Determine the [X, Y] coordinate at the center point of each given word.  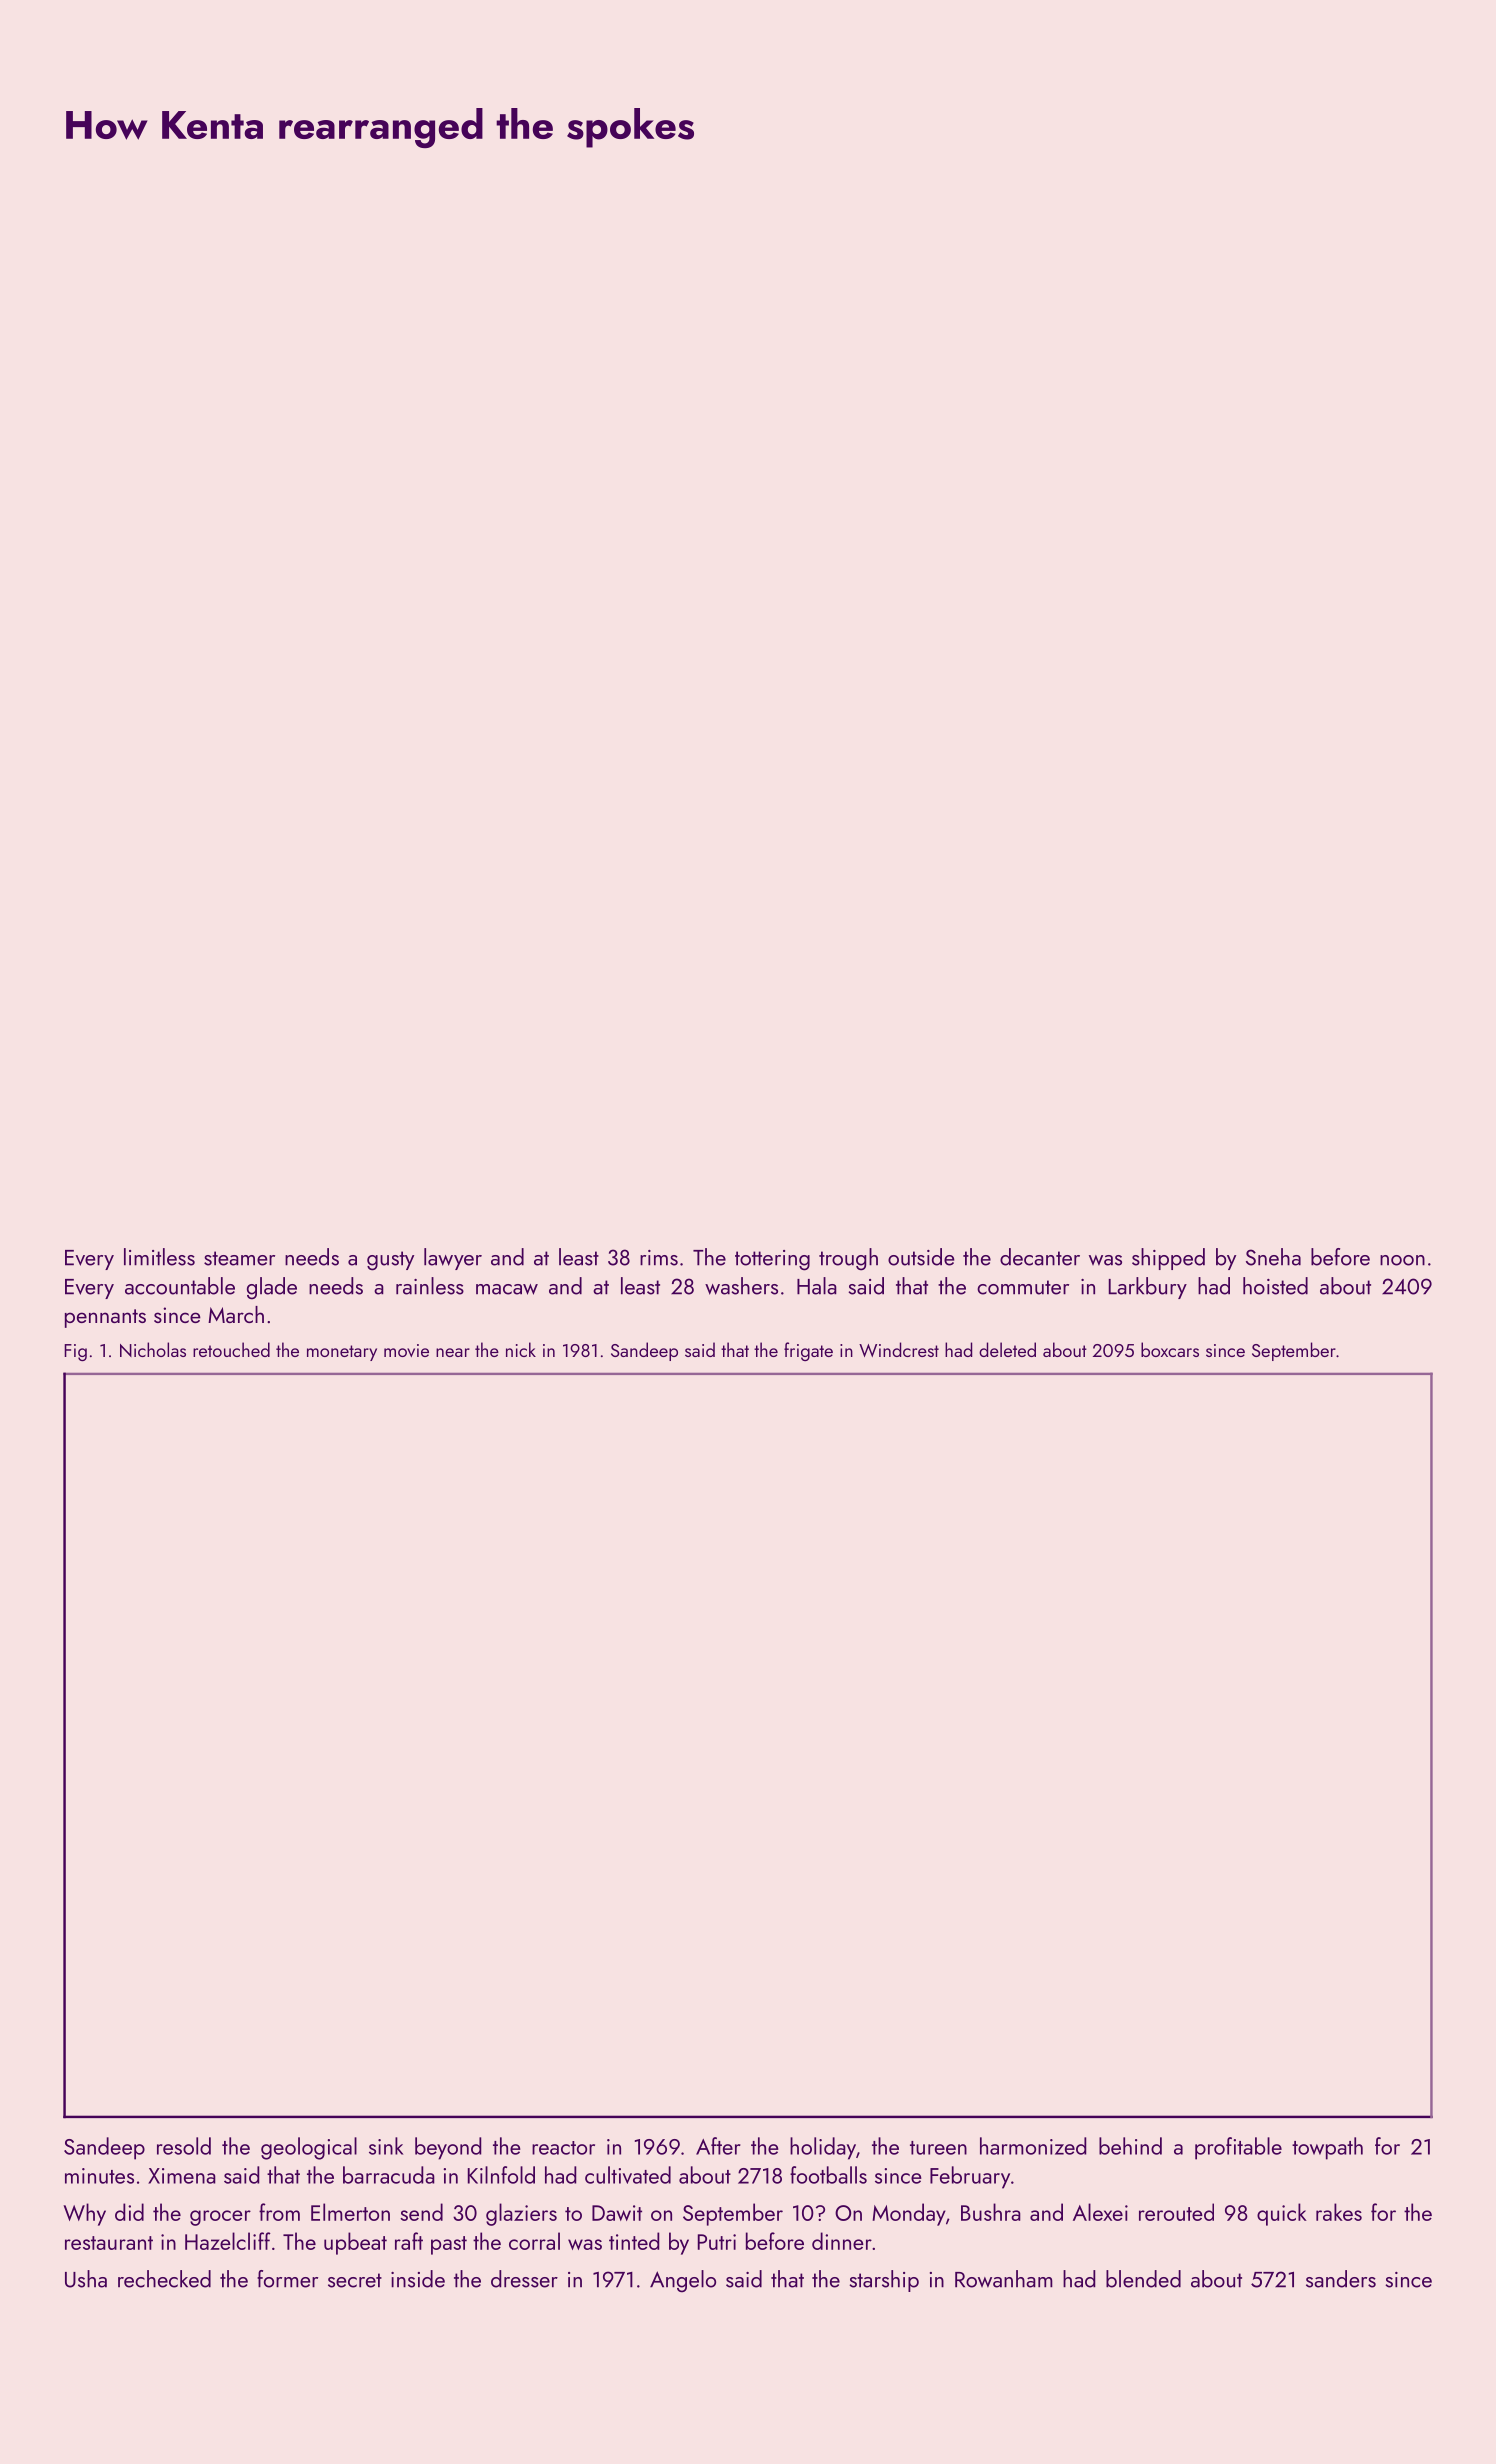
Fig [75, 1352]
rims [659, 1258]
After [718, 2146]
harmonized [1033, 2146]
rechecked [164, 2279]
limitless [159, 1257]
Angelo [683, 2281]
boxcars [1170, 1349]
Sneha [1273, 1257]
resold [184, 2146]
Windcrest [899, 1349]
